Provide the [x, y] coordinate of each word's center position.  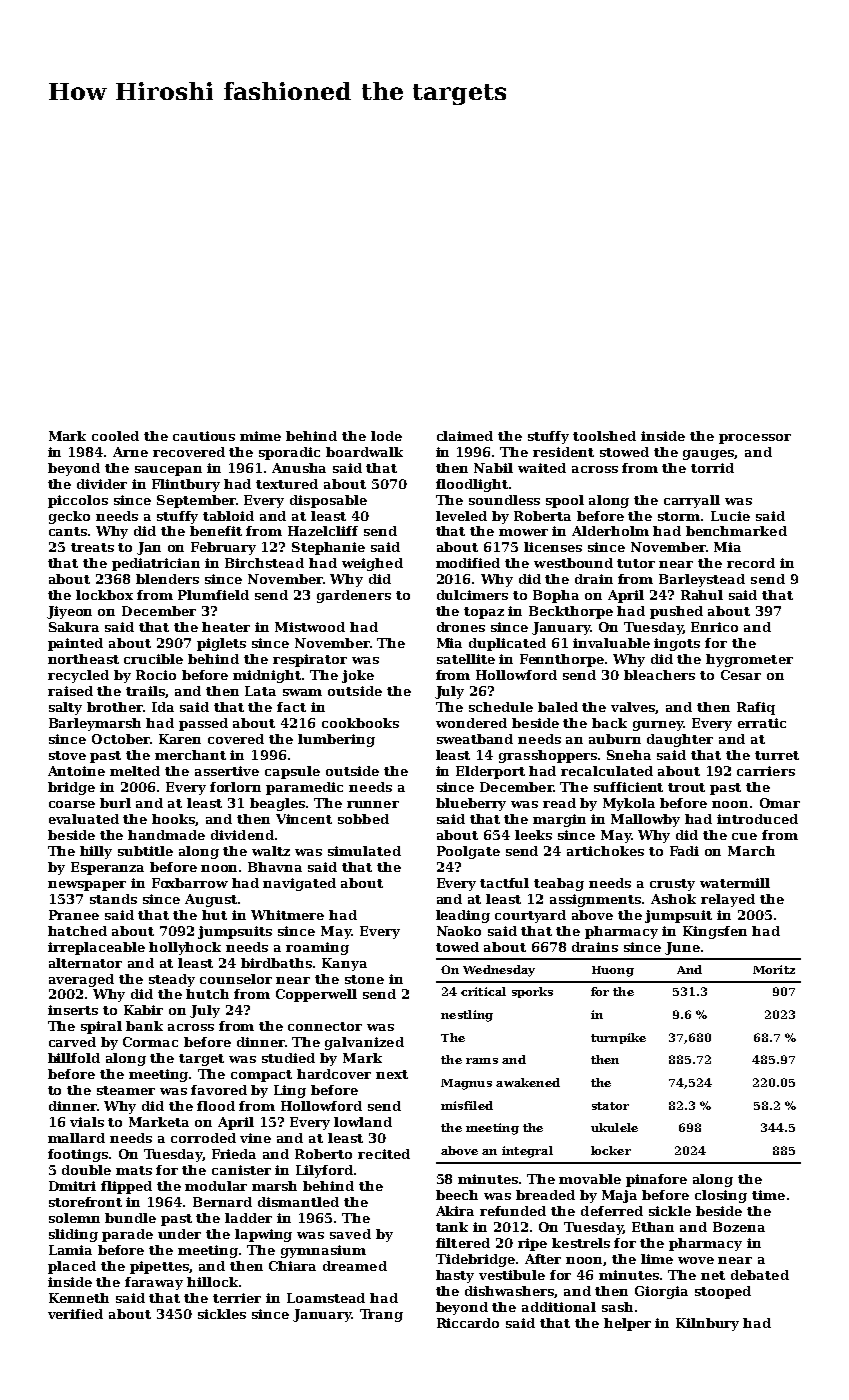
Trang [381, 1315]
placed [72, 1267]
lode [386, 436]
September [196, 501]
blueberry [471, 804]
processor [755, 439]
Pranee [74, 915]
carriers [766, 771]
